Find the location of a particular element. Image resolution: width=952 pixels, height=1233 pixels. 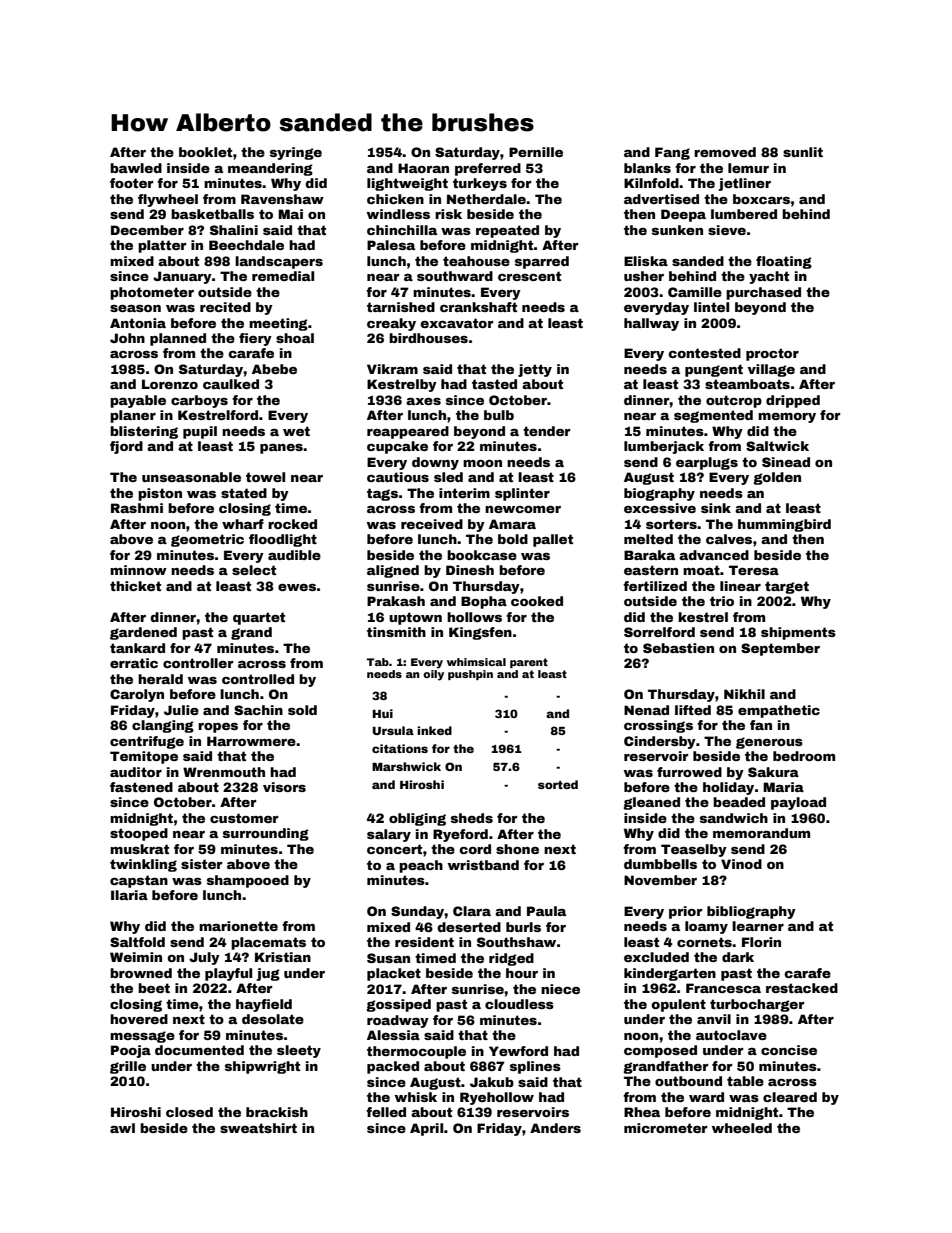

thicket is located at coordinates (135, 586).
